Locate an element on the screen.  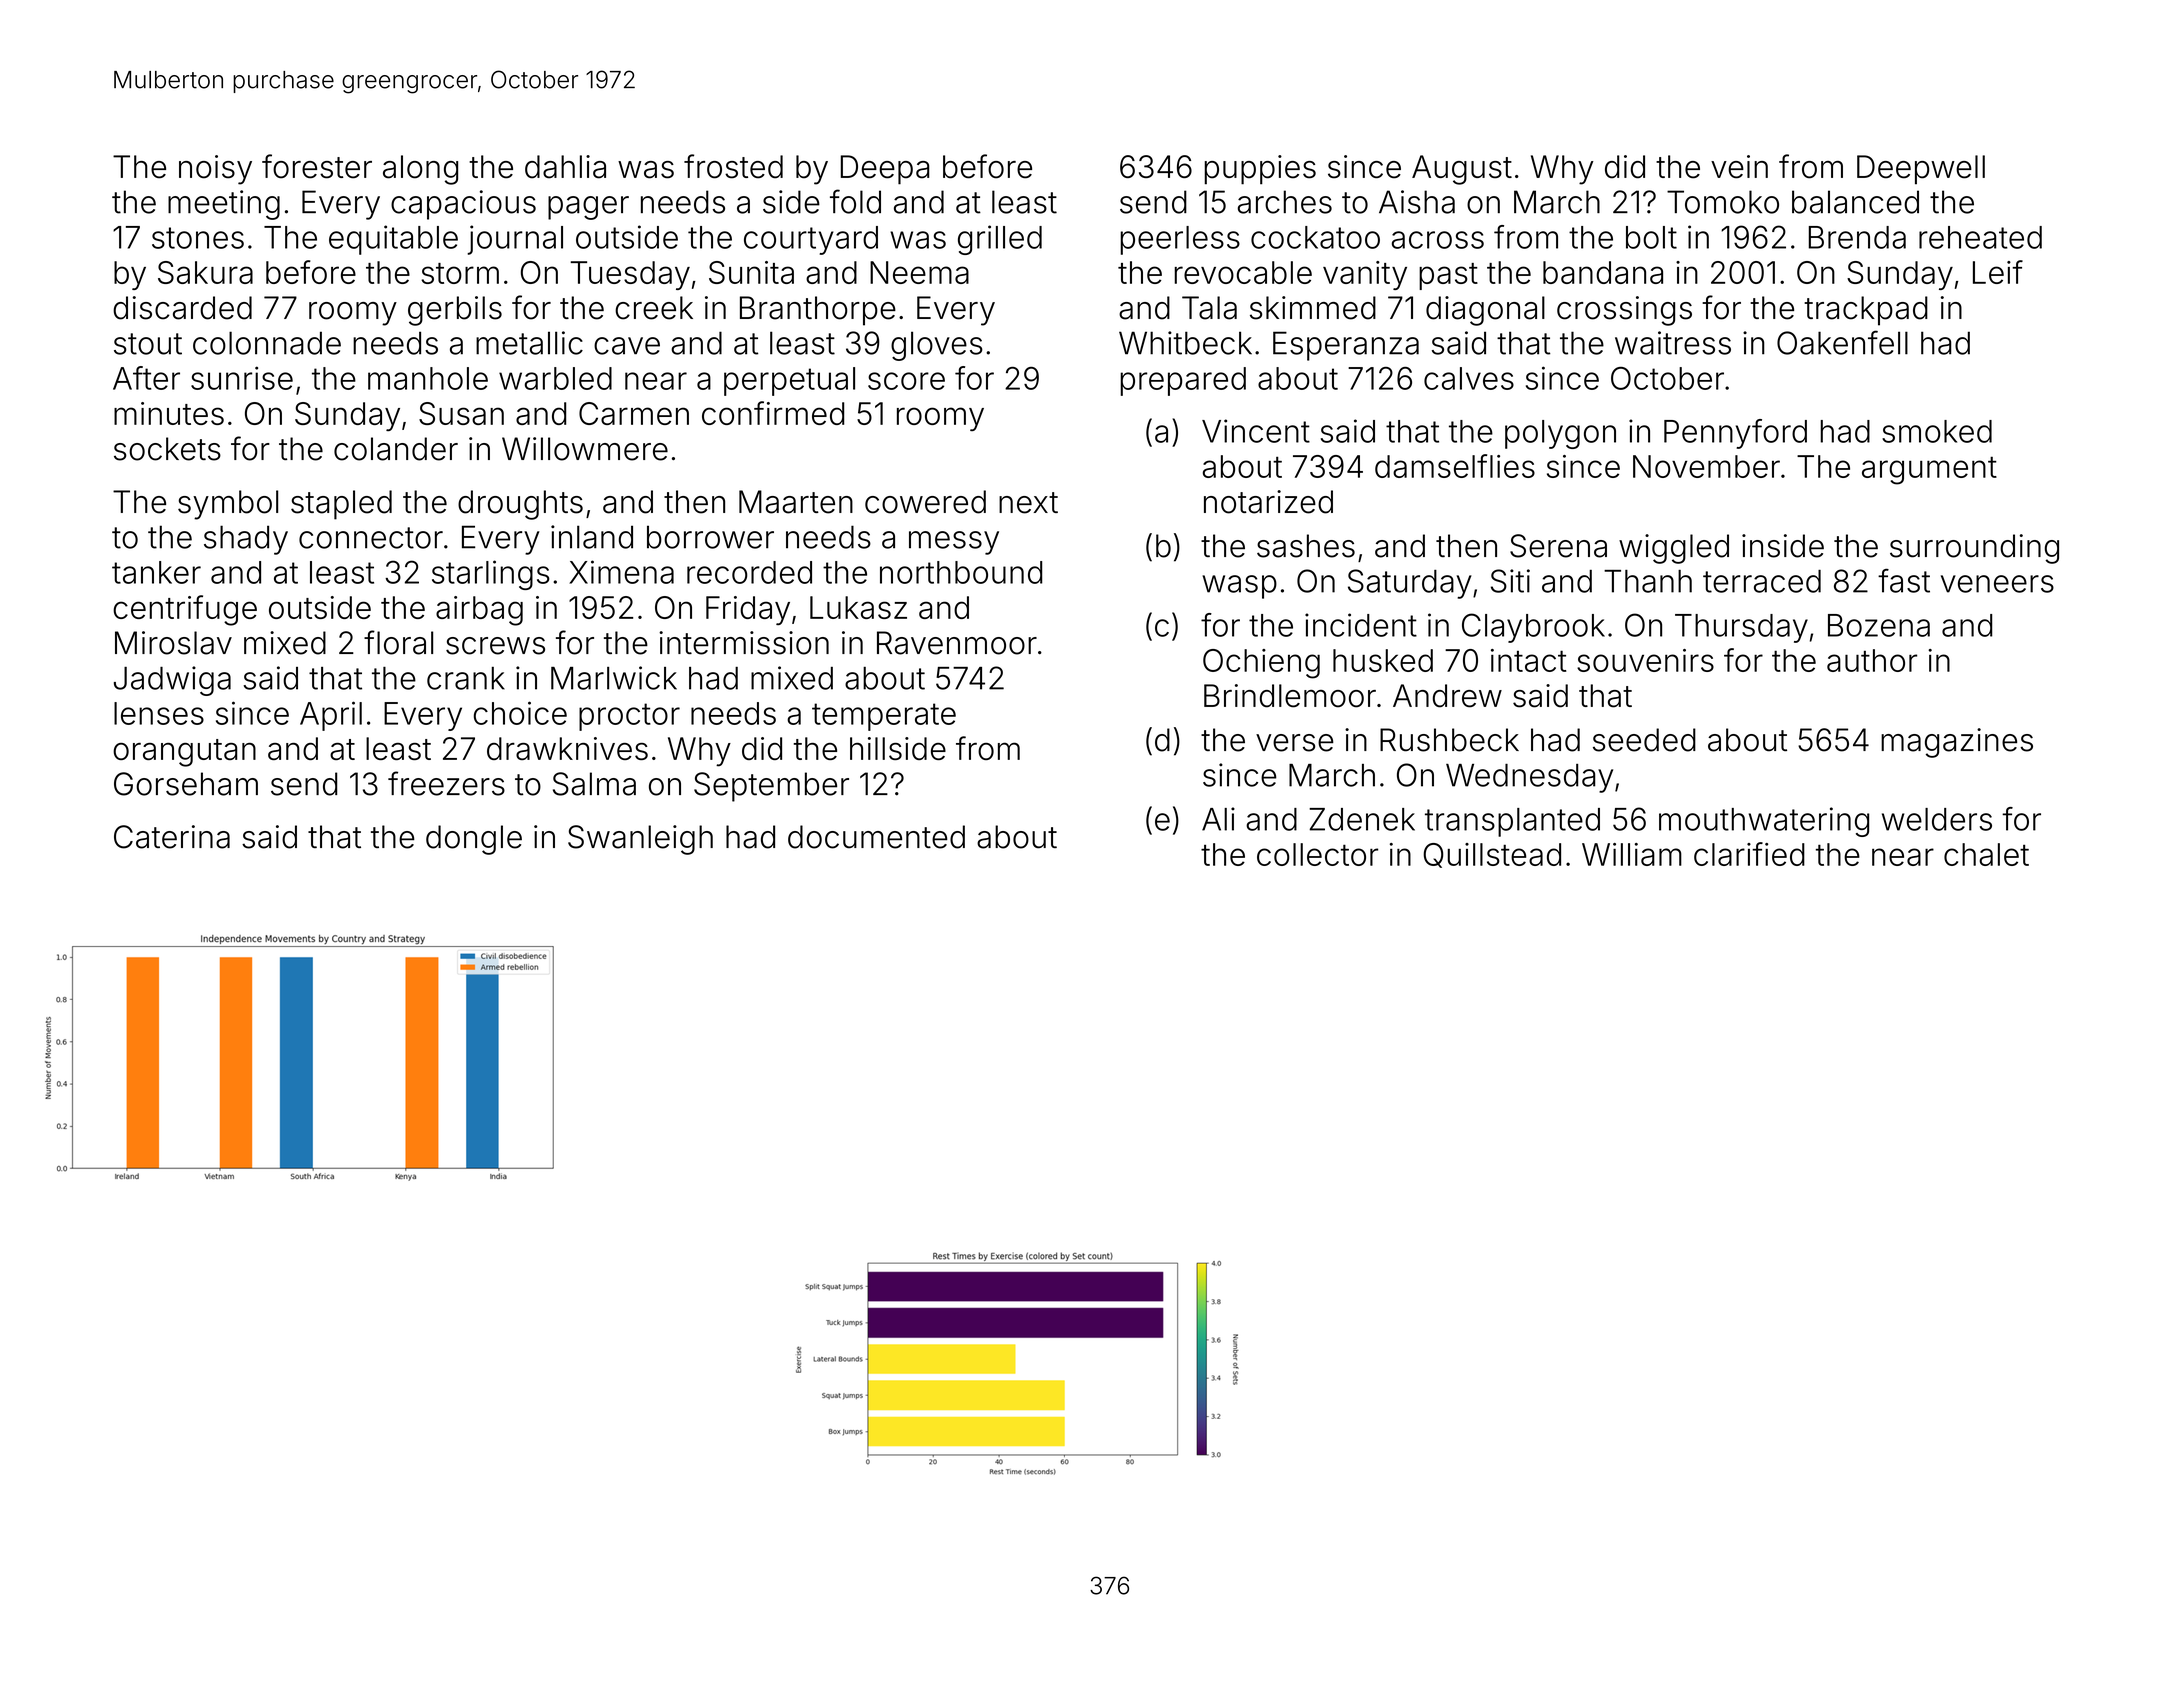
Ravenmoor is located at coordinates (957, 643).
